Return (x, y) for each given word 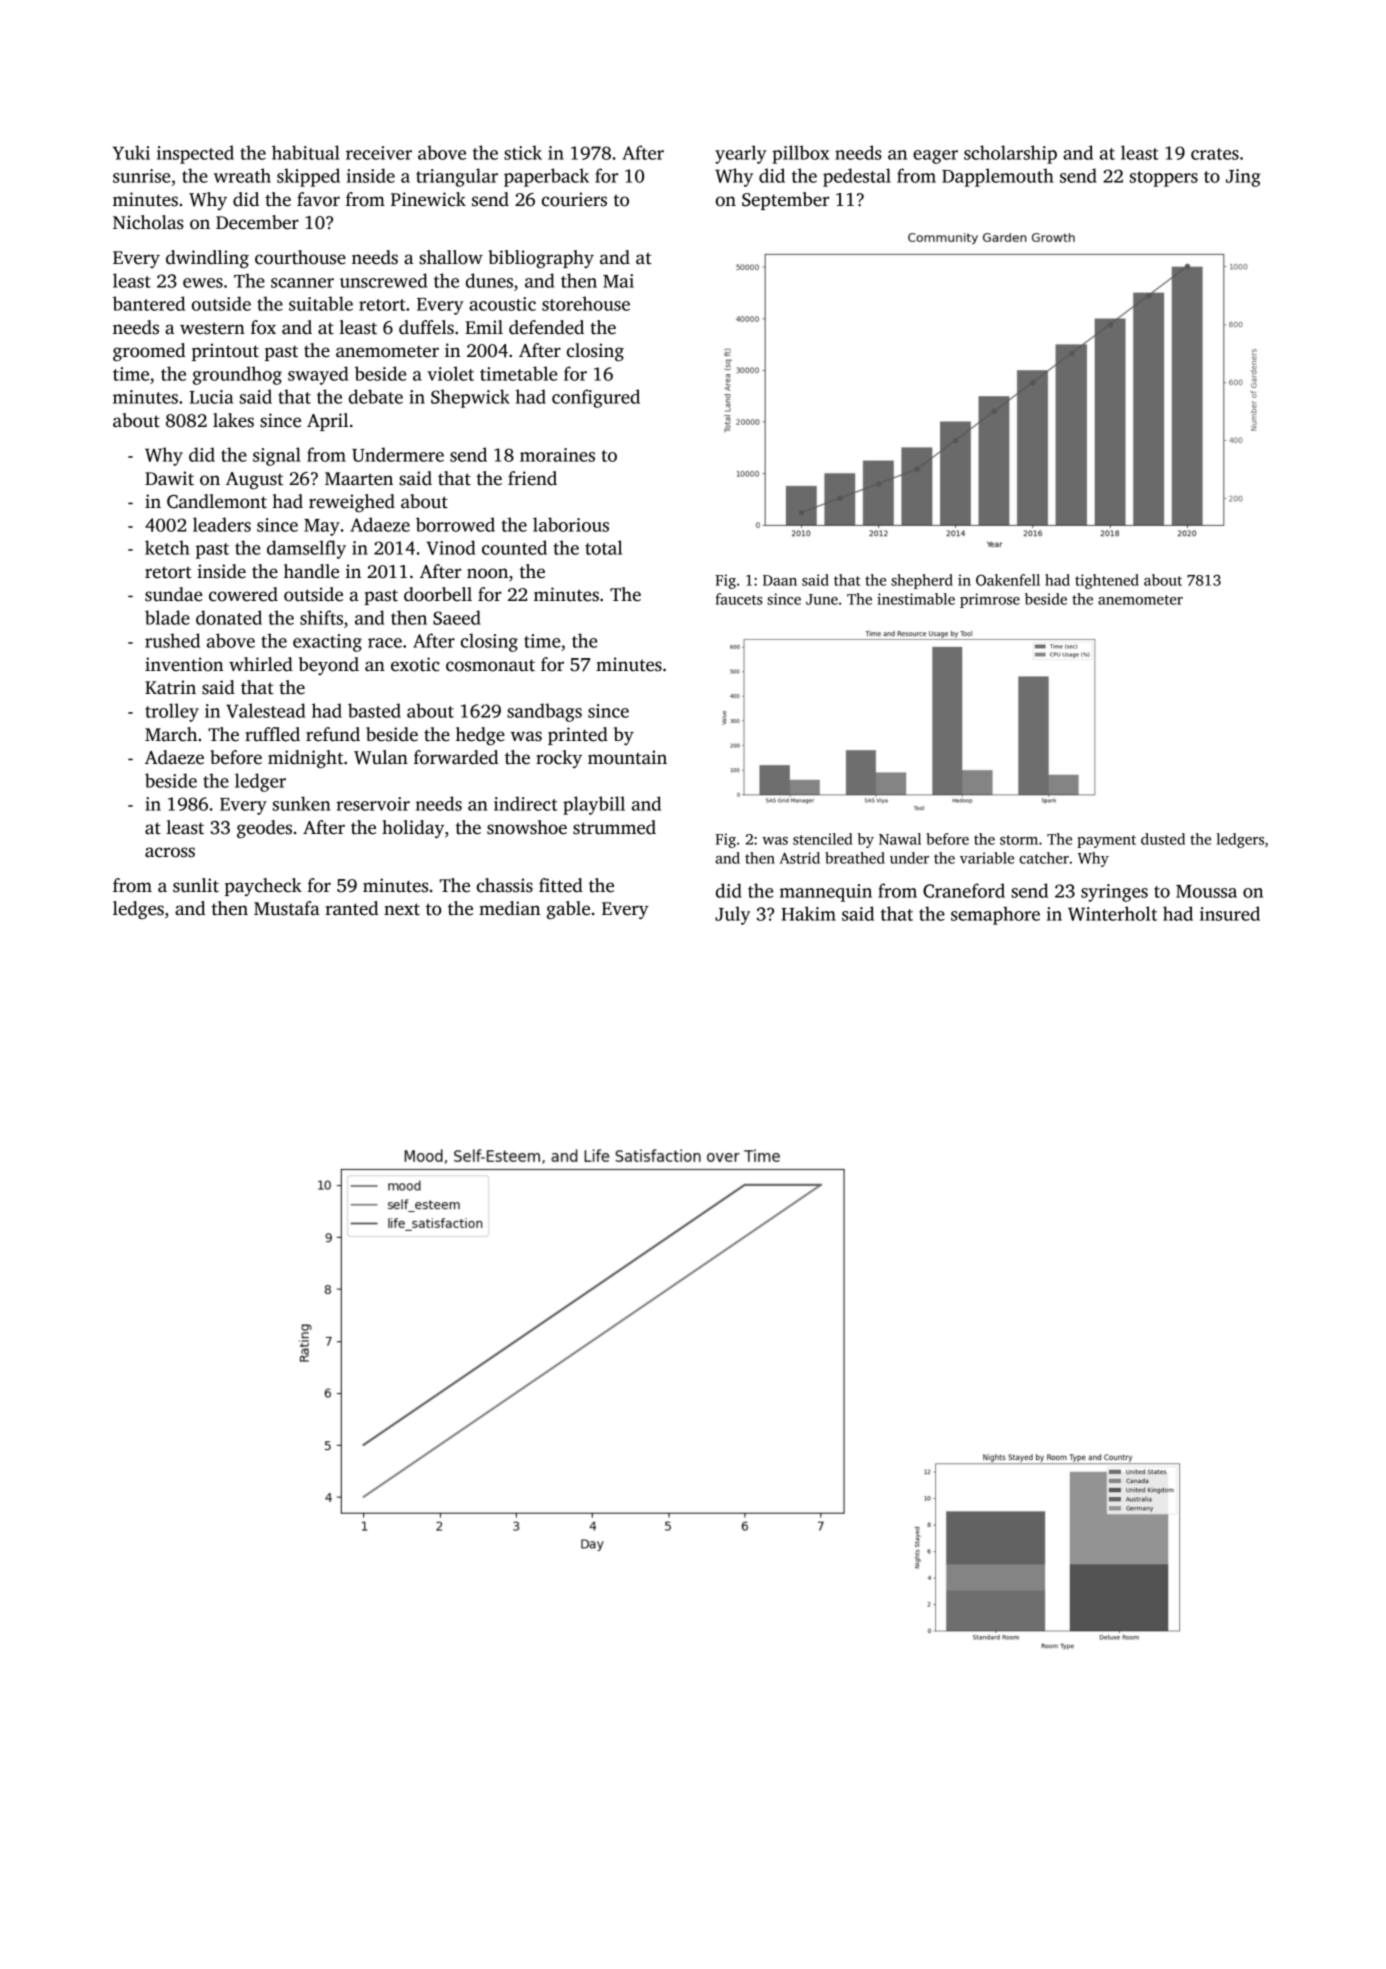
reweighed (352, 503)
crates (1215, 154)
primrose (990, 600)
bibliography (541, 259)
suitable (321, 303)
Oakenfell (1008, 580)
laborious (571, 524)
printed (578, 736)
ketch (167, 547)
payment (1106, 841)
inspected (195, 154)
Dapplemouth (998, 177)
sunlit (196, 885)
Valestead (265, 710)
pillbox (800, 154)
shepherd (922, 581)
